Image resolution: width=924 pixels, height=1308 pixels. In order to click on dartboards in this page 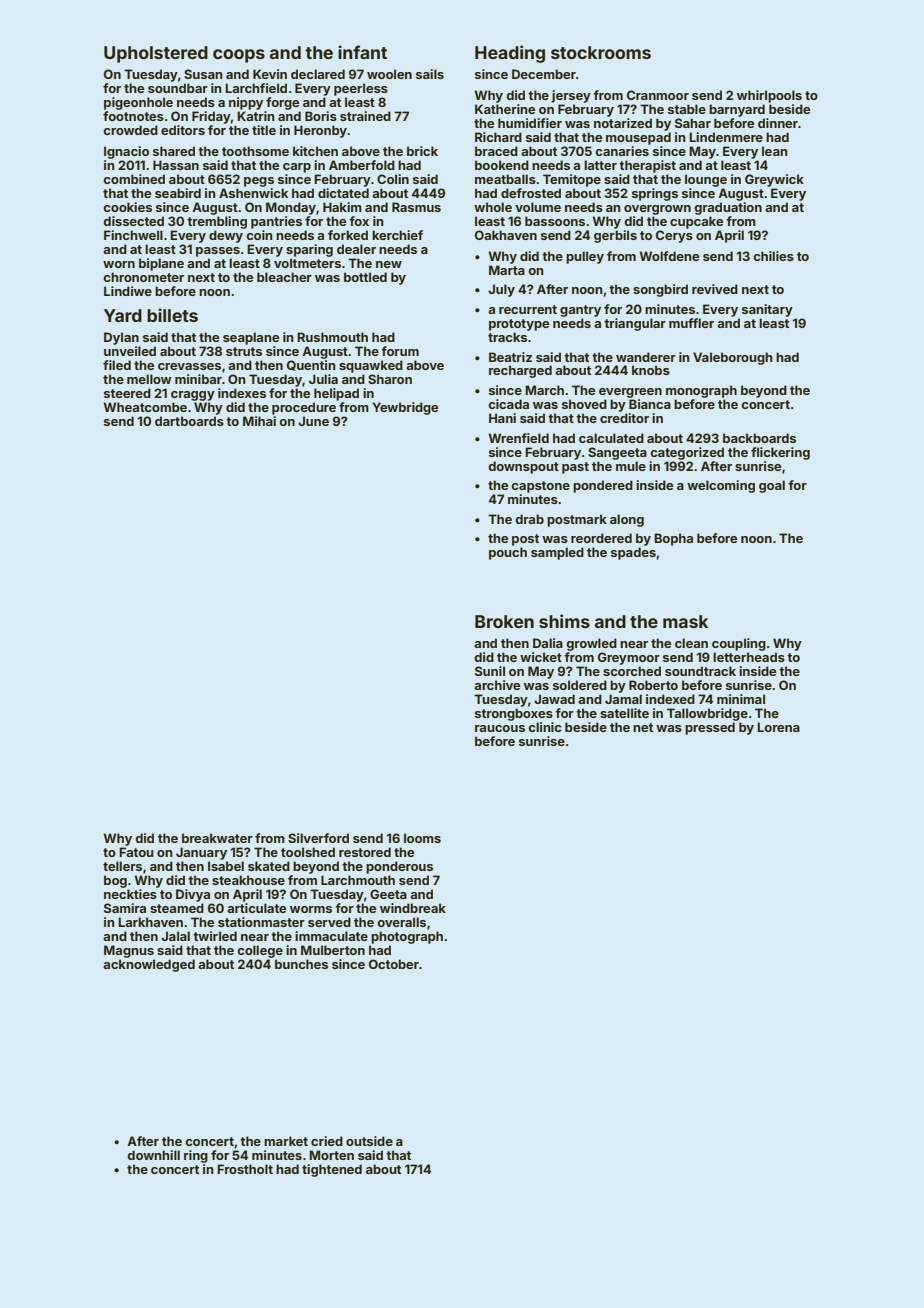, I will do `click(189, 421)`.
